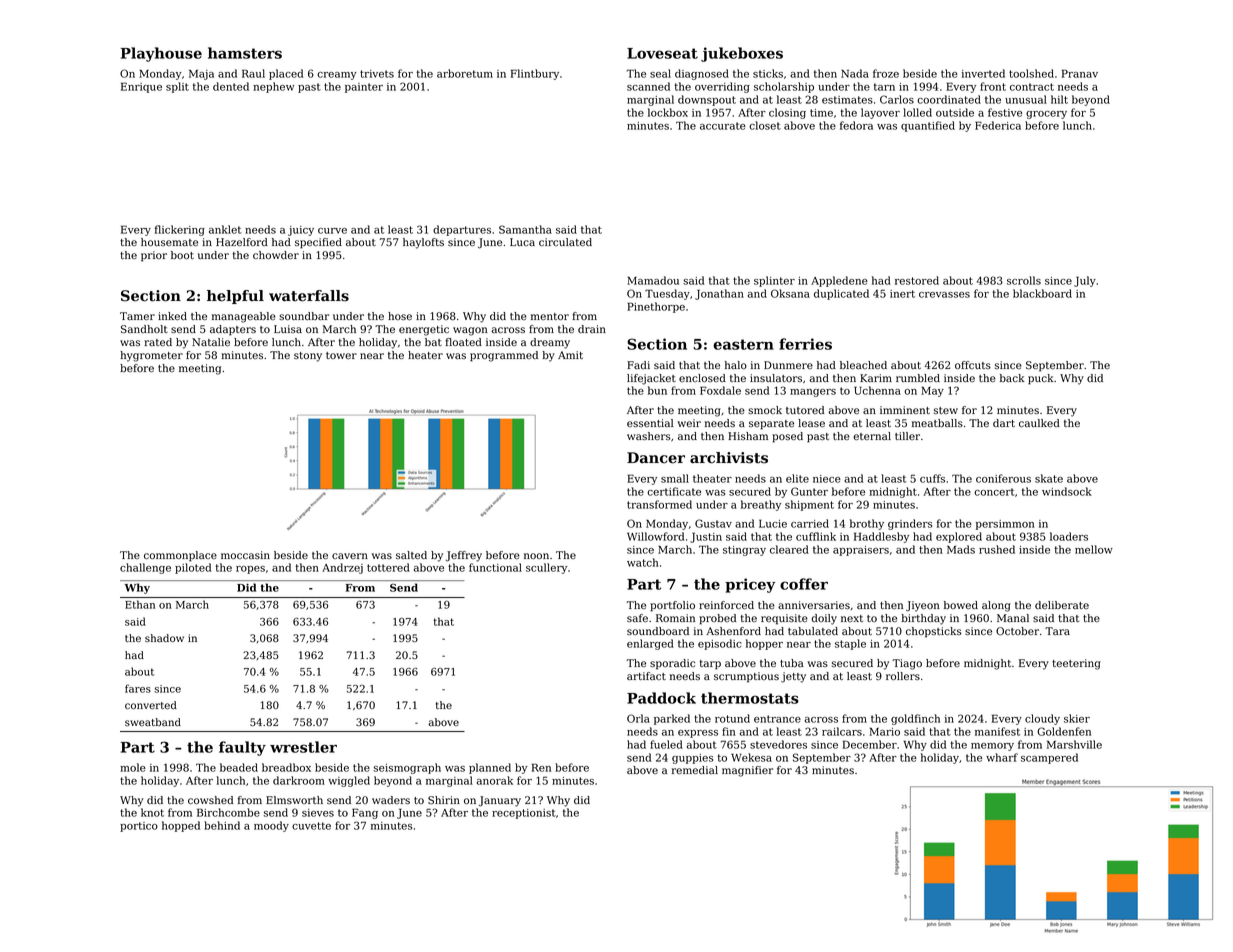 This page has width=1233, height=952. I want to click on moccasin, so click(245, 555).
